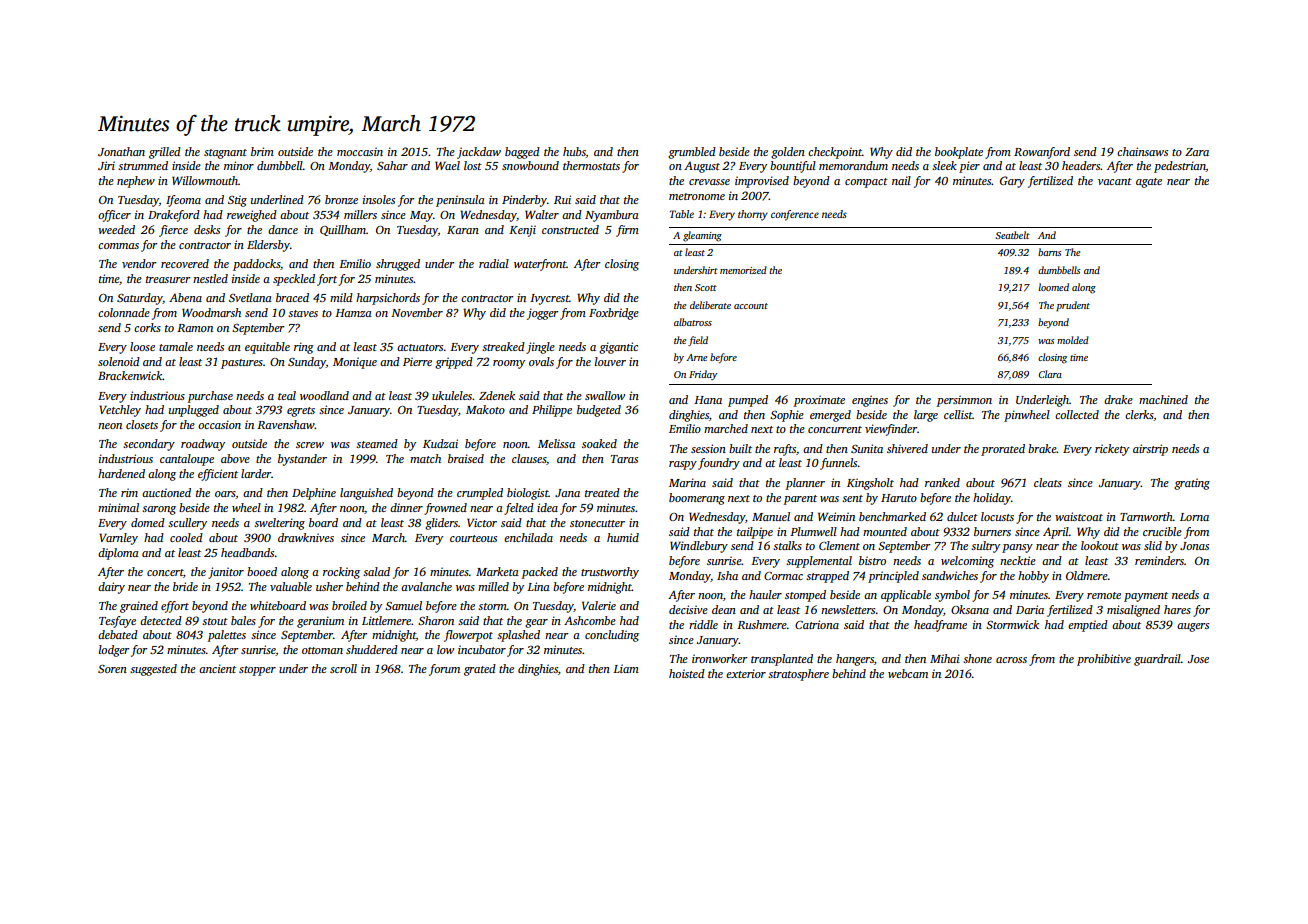  Describe the element at coordinates (687, 673) in the screenshot. I see `hoisted` at that location.
